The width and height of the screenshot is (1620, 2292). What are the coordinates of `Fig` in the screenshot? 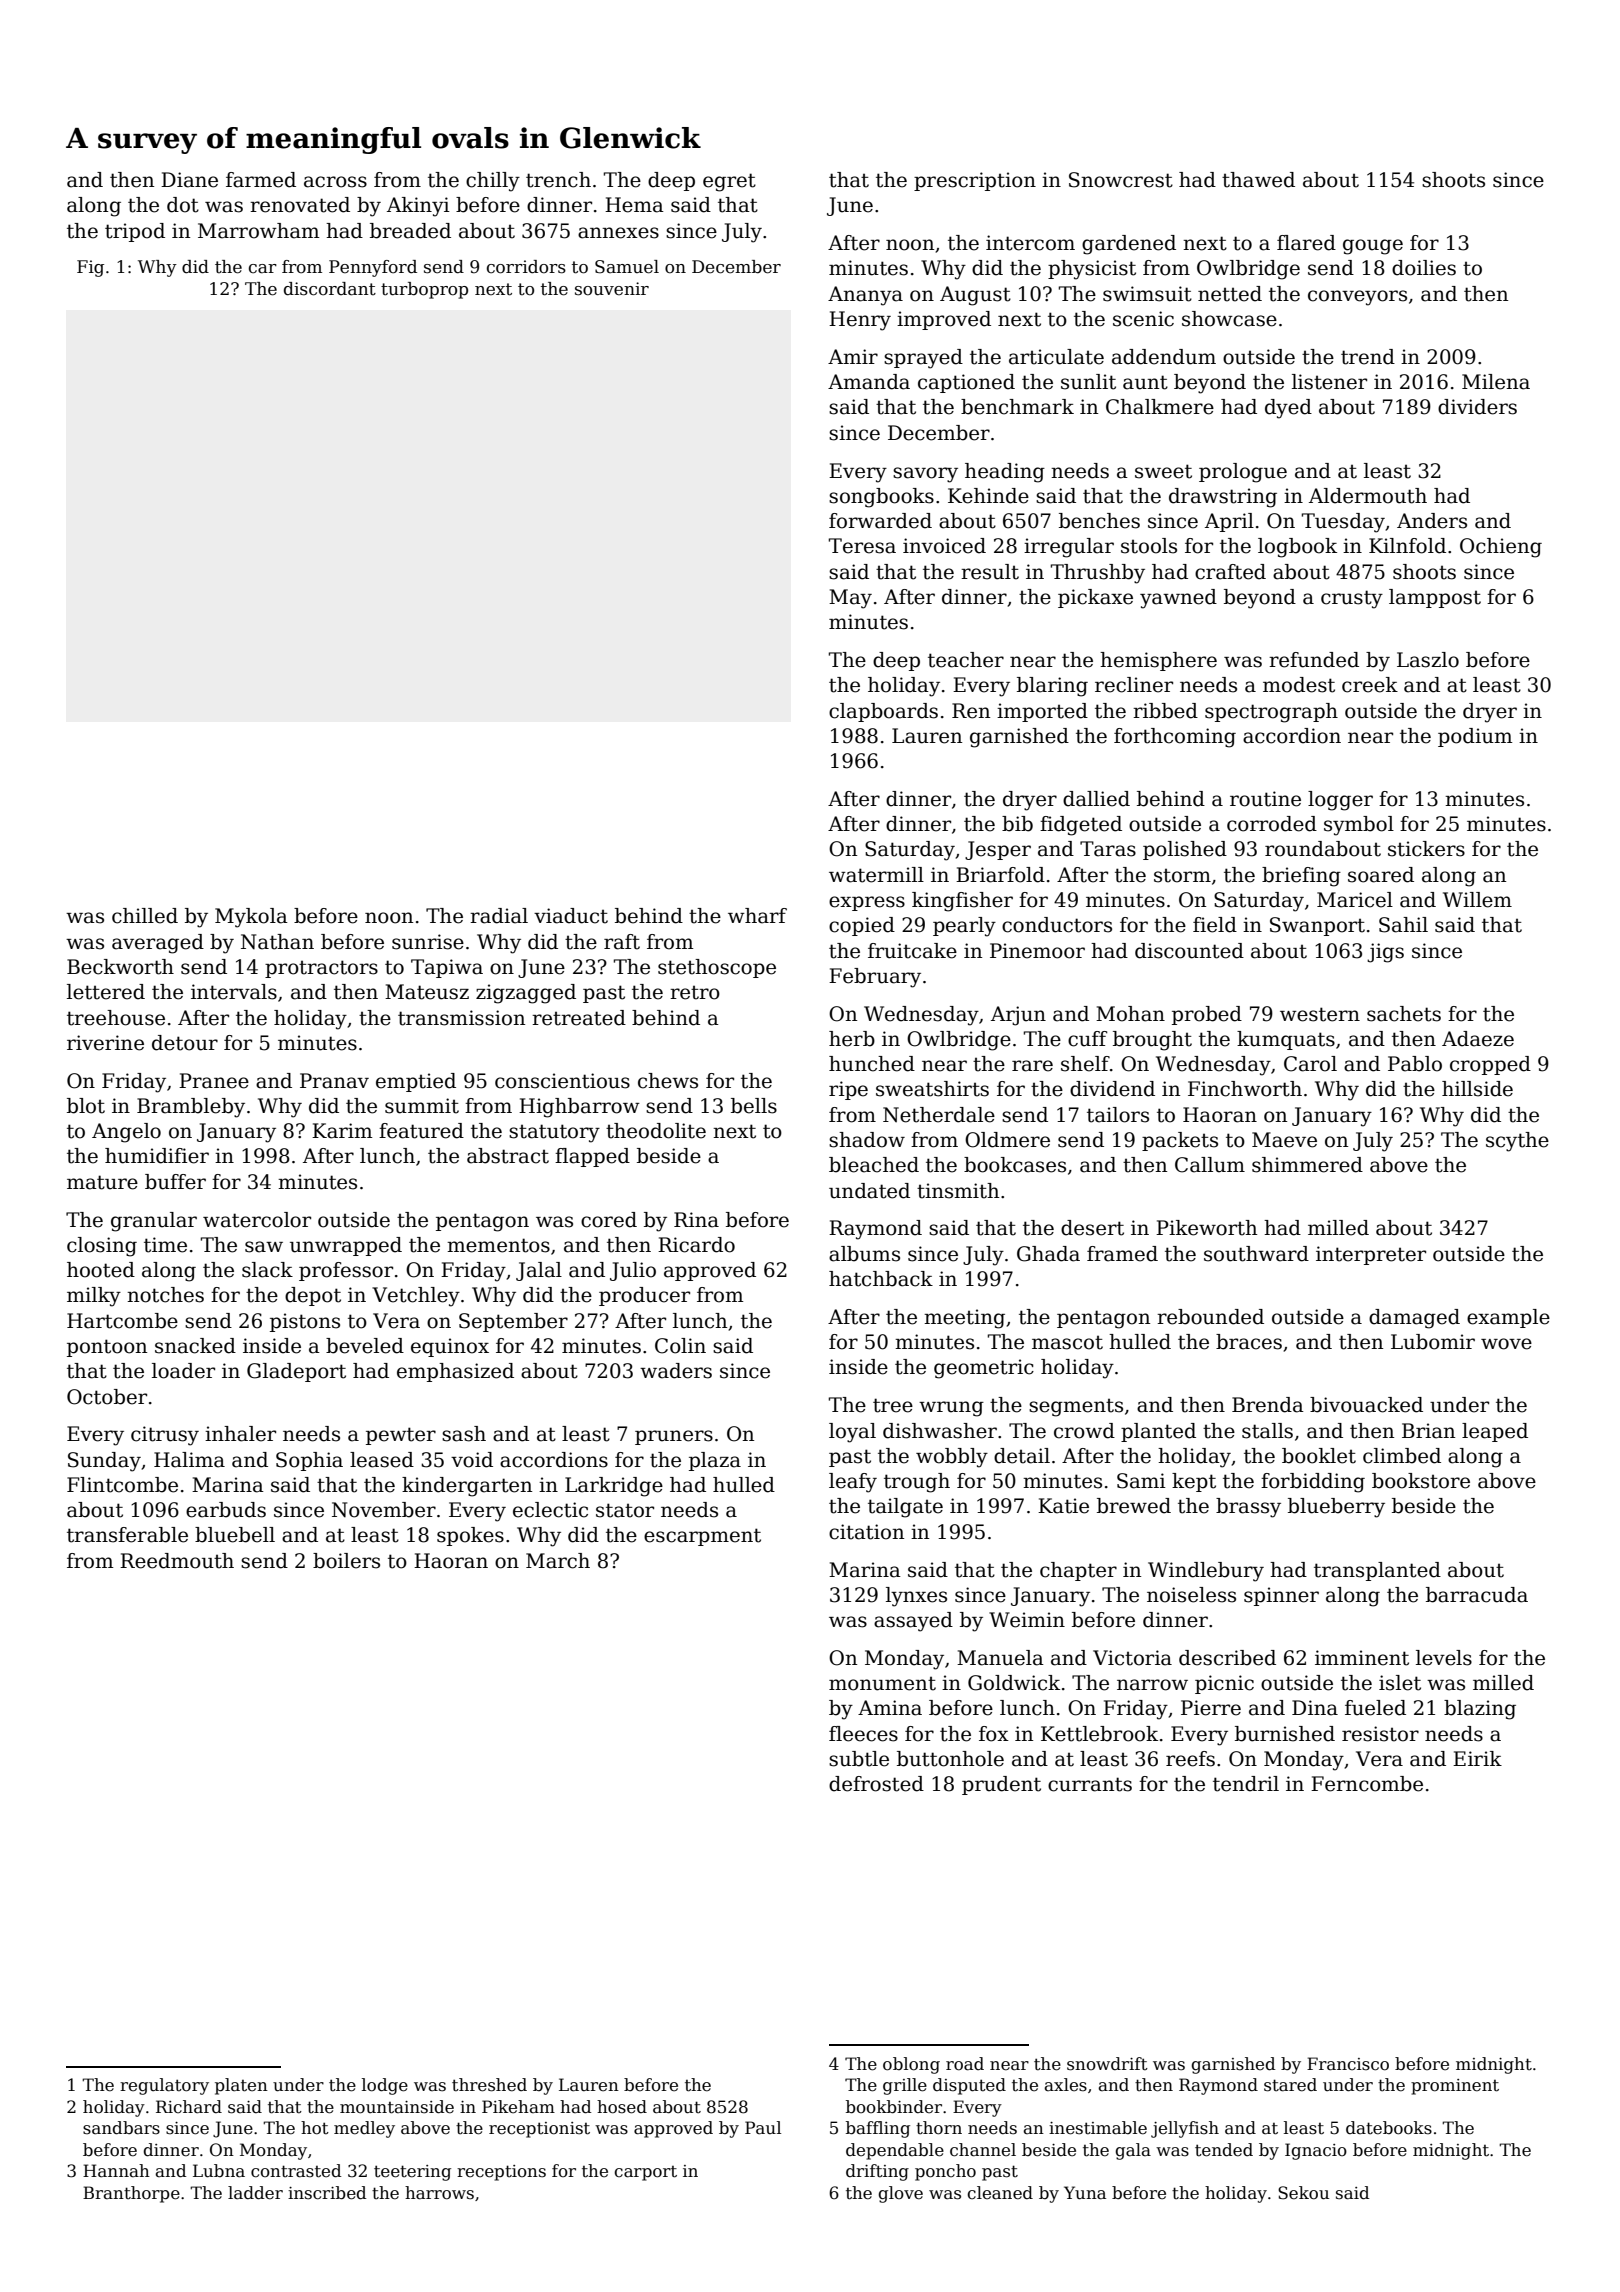 It's located at (90, 268).
